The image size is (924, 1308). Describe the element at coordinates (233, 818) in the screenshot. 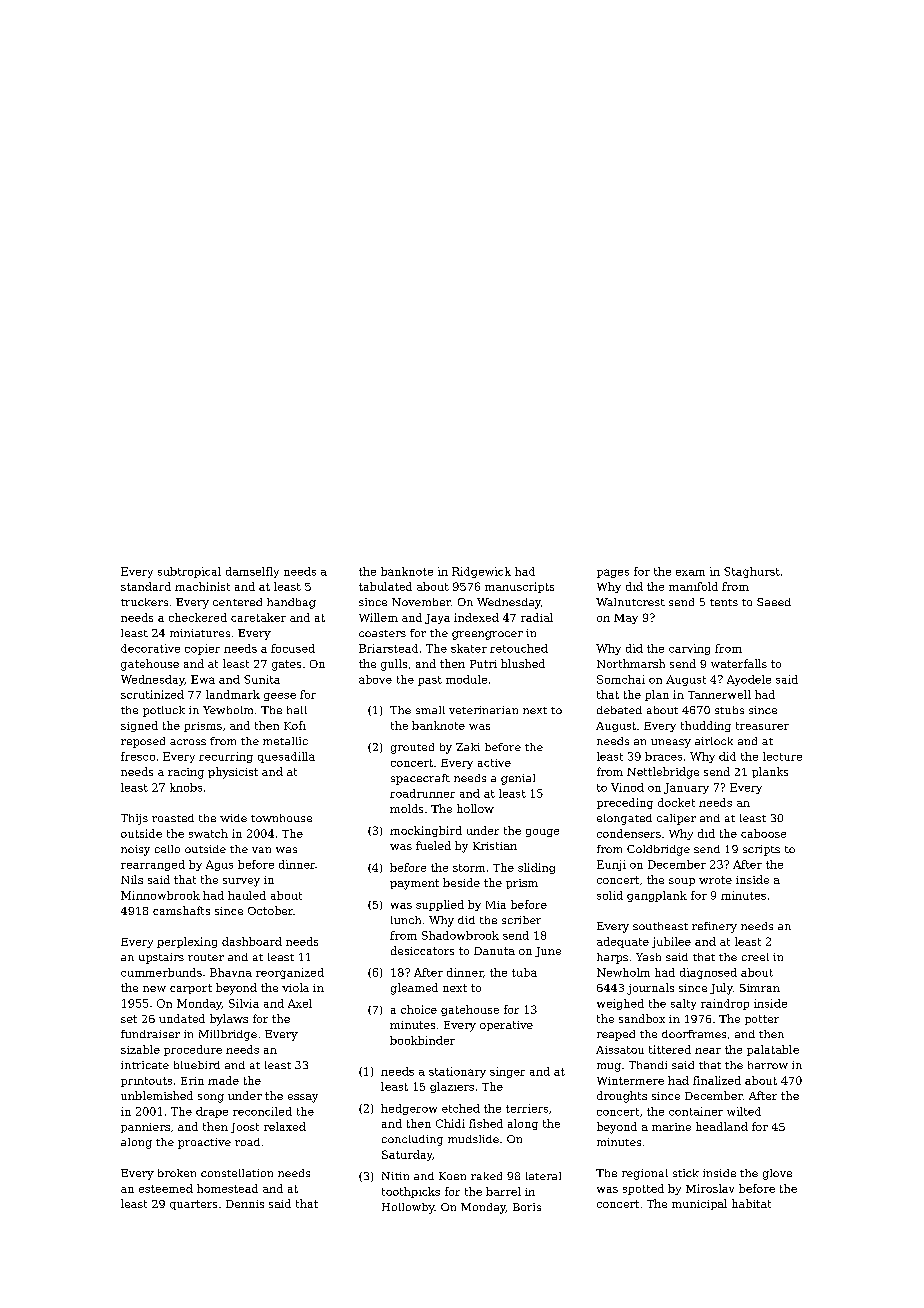

I see `wide` at that location.
